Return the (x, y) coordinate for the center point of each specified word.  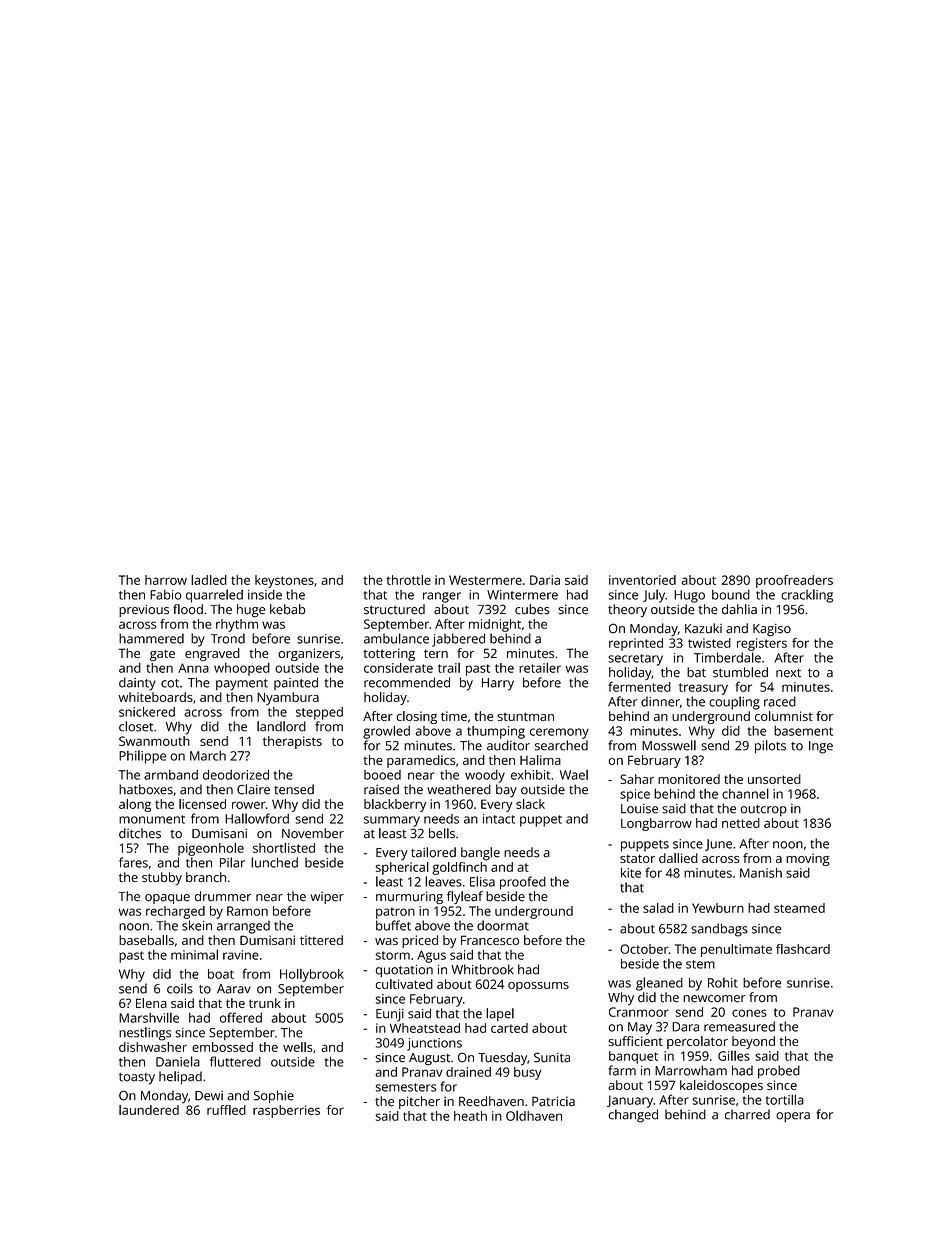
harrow (166, 580)
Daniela (178, 1061)
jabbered (458, 640)
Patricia (553, 1101)
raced (780, 701)
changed (633, 1116)
